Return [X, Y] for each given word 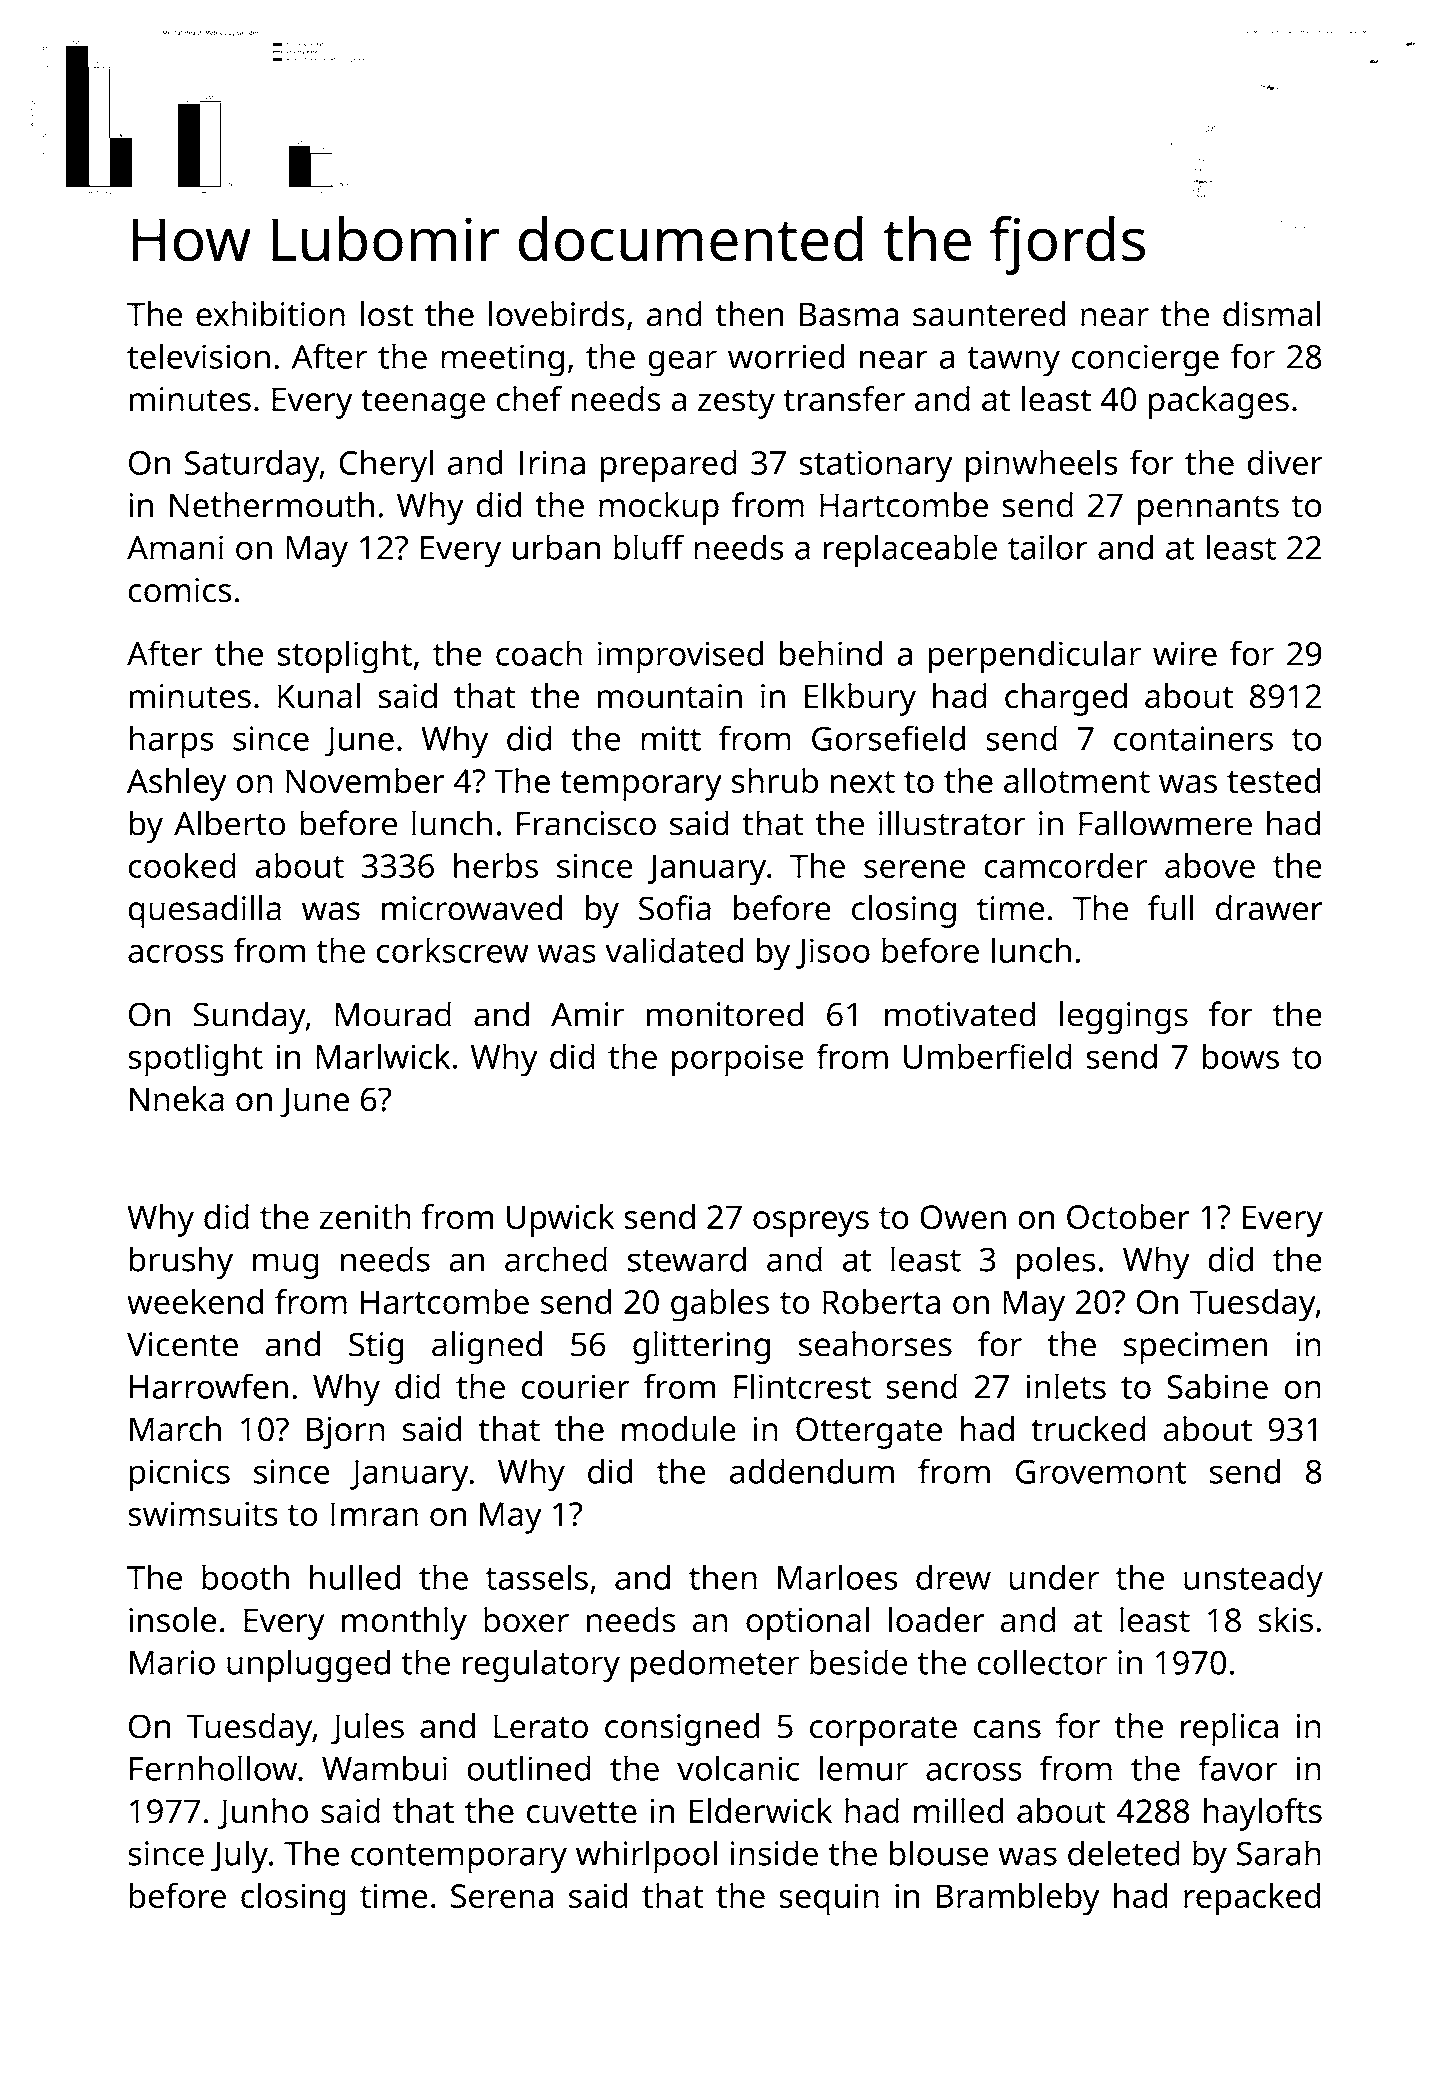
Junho [263, 1813]
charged [1066, 699]
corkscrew [452, 950]
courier [575, 1386]
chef [529, 399]
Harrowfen [209, 1386]
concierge [1145, 360]
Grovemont [1101, 1471]
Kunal [319, 696]
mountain [669, 696]
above [1210, 865]
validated [674, 950]
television [198, 356]
